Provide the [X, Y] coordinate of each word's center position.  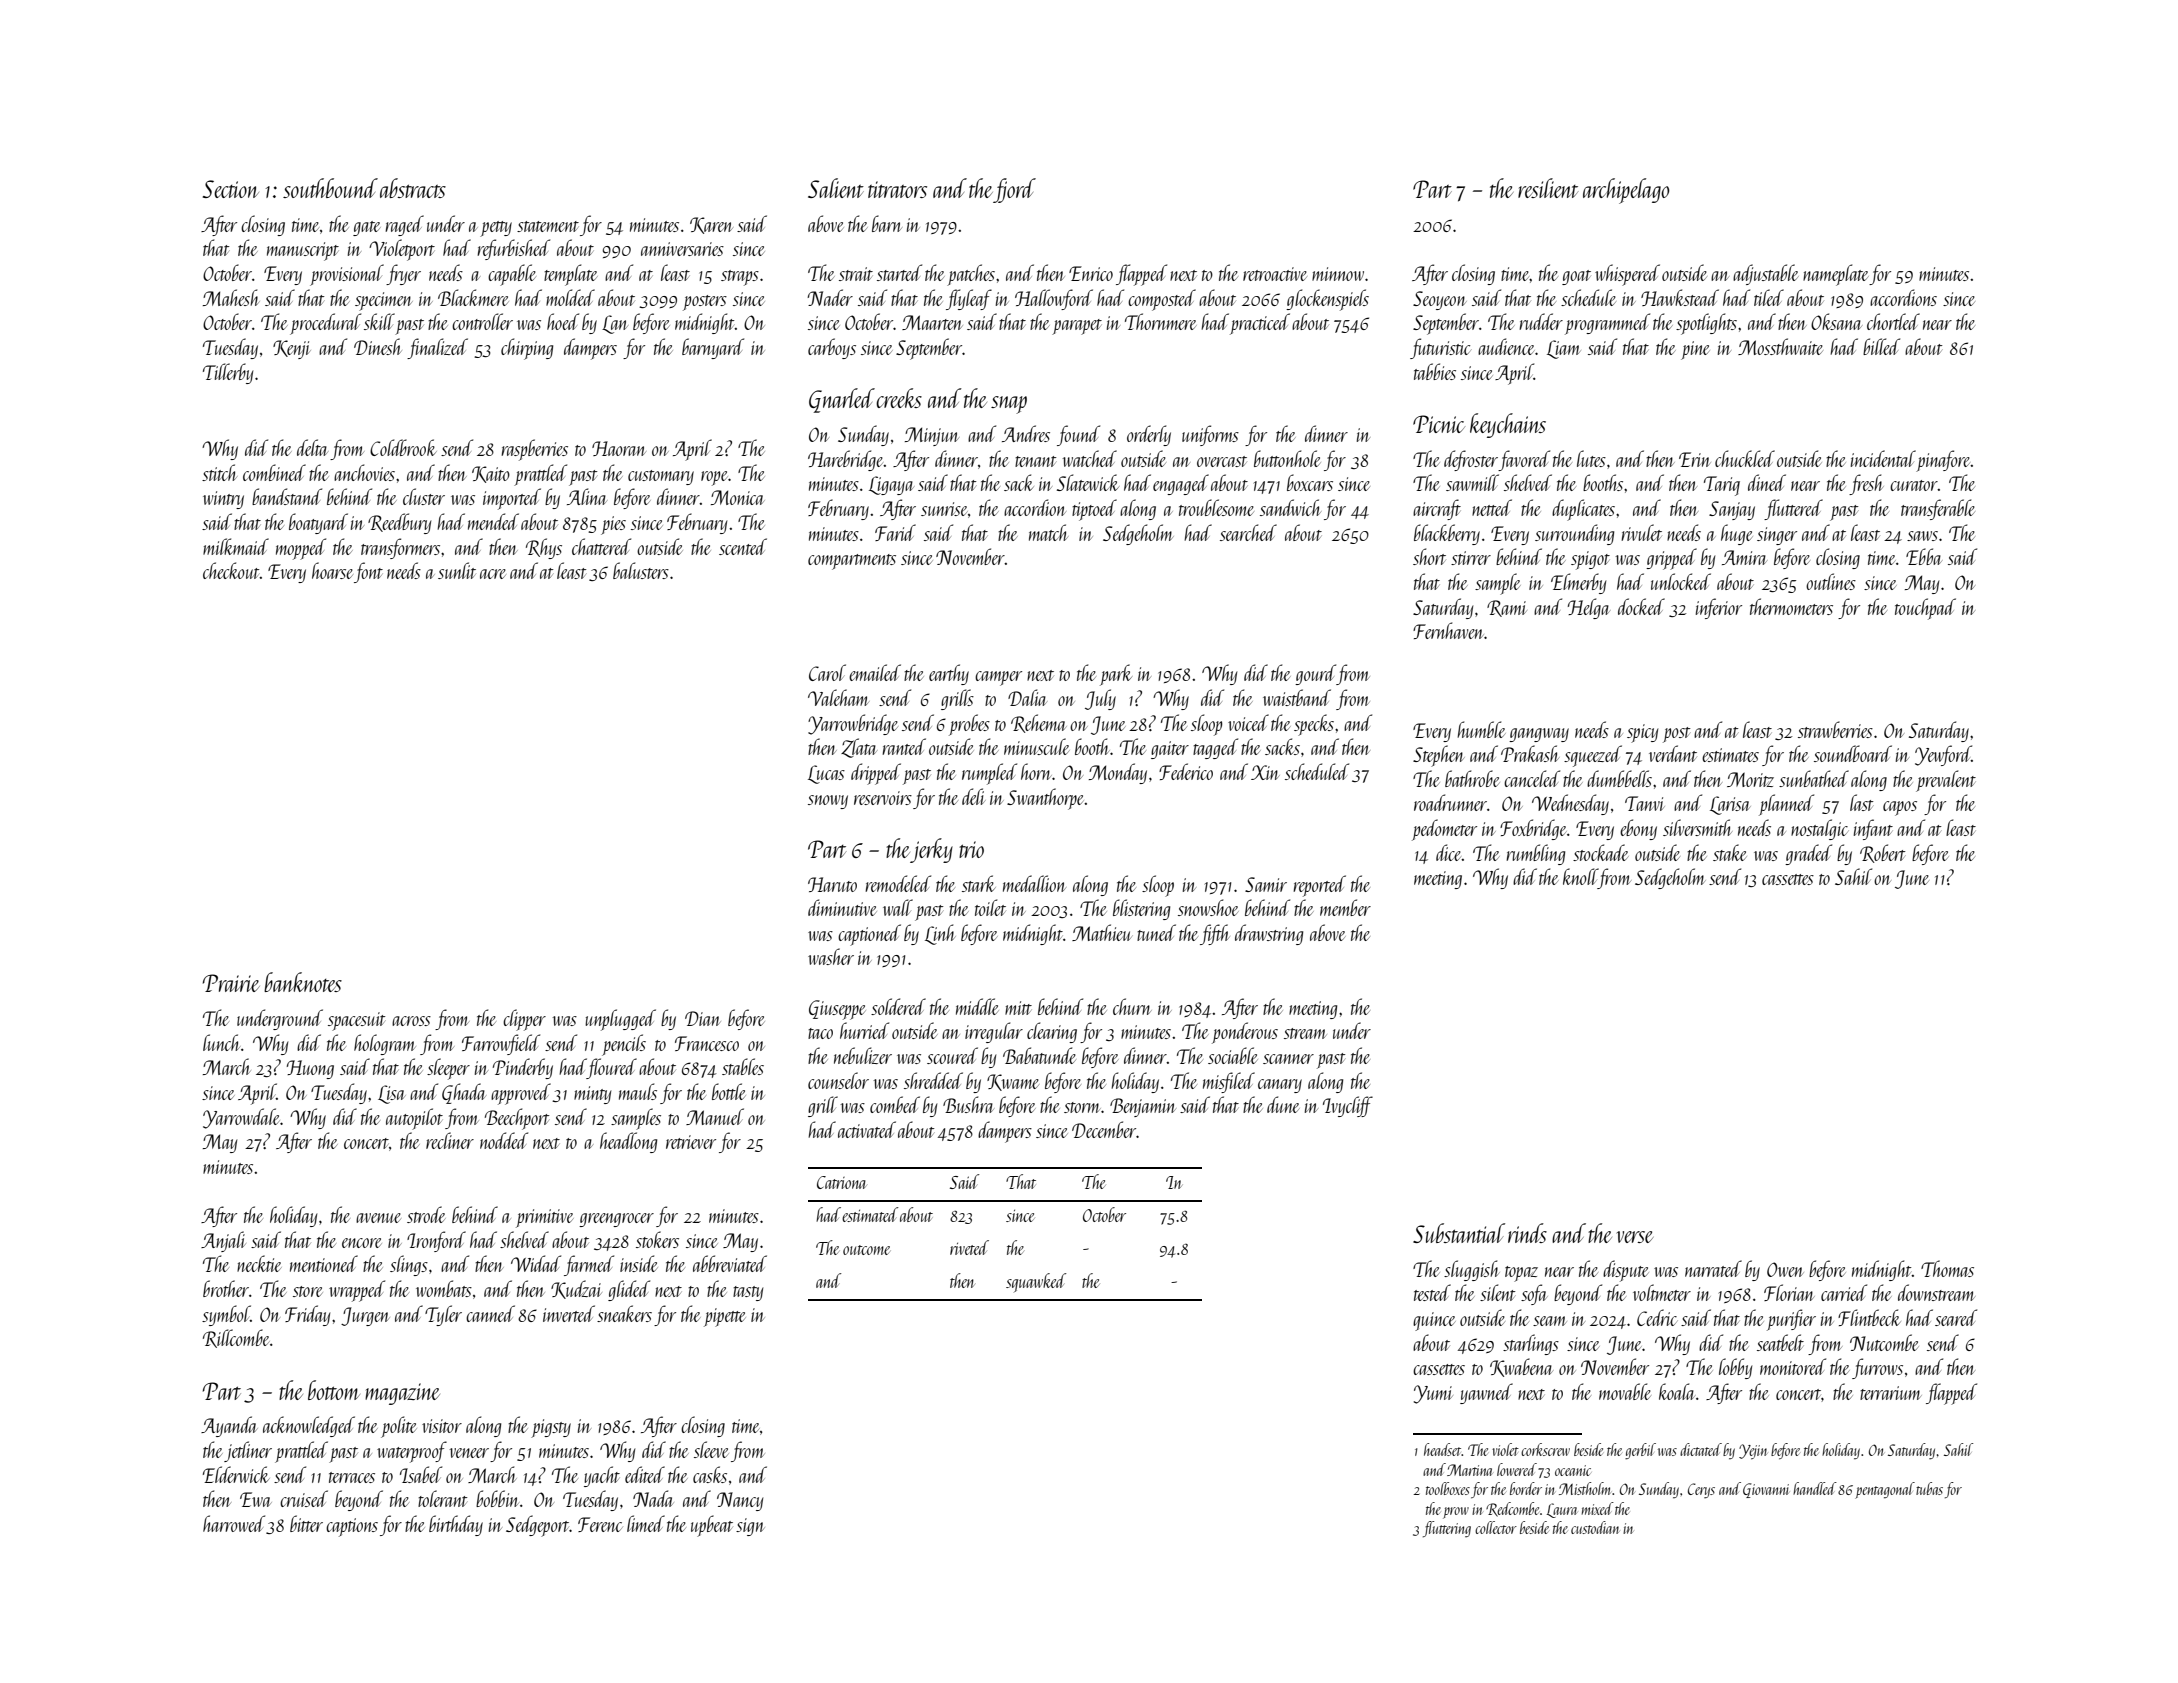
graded [1808, 854]
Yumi [1433, 1394]
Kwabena [1521, 1367]
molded [570, 297]
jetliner [248, 1451]
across [411, 1021]
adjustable [1766, 274]
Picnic [1439, 424]
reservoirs [883, 798]
